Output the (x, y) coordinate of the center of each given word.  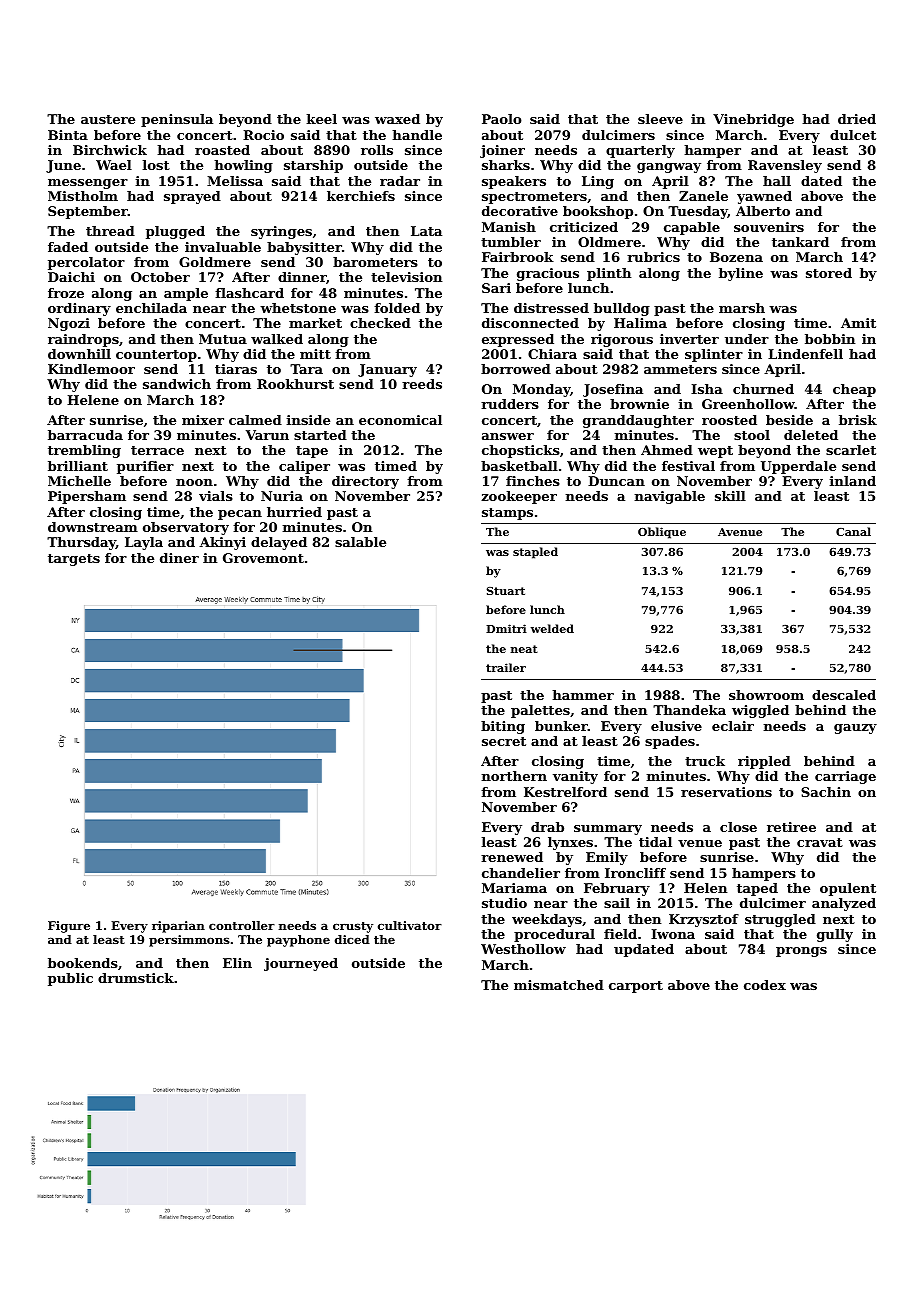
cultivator (410, 925)
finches (533, 481)
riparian (178, 927)
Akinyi (222, 543)
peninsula (177, 120)
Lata (426, 231)
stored (829, 273)
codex (765, 985)
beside (789, 420)
